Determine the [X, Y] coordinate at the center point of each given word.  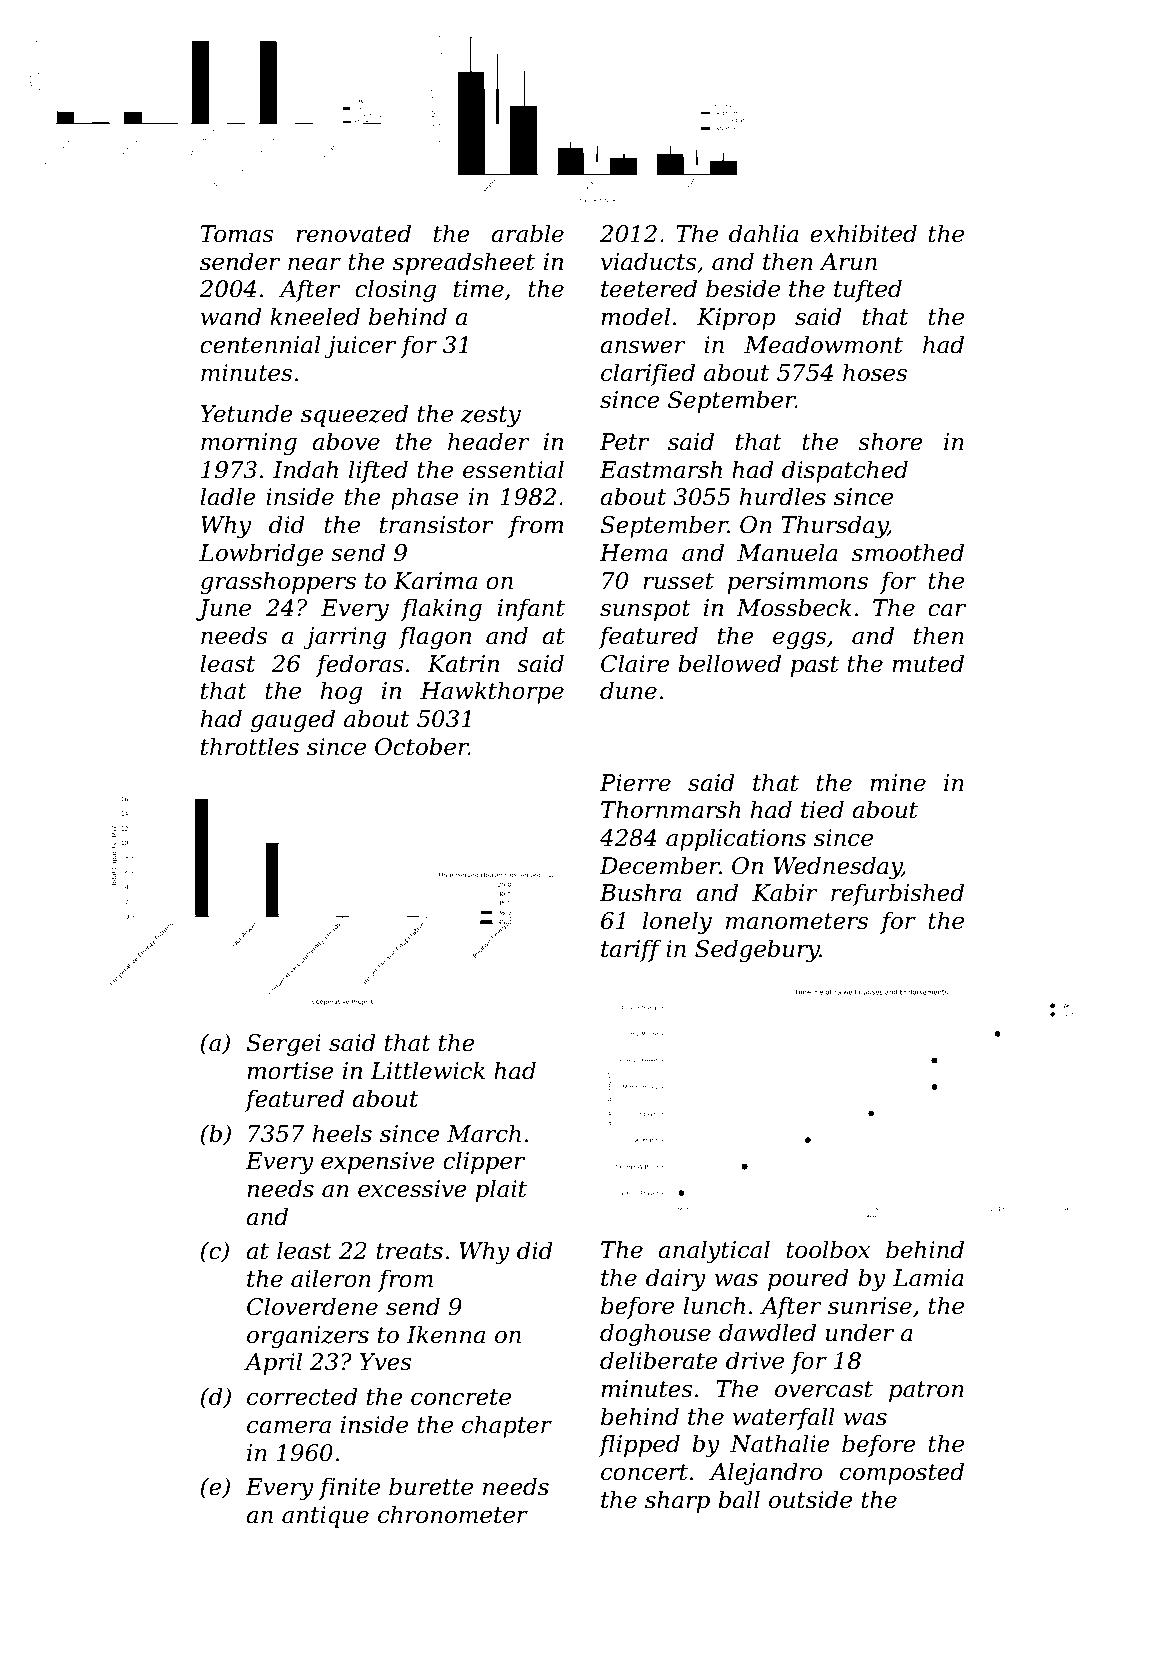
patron [926, 1391]
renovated [353, 233]
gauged [293, 720]
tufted [868, 290]
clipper [484, 1162]
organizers [308, 1337]
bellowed [729, 663]
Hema [633, 553]
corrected [302, 1396]
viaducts [648, 261]
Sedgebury [757, 950]
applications [736, 839]
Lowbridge [261, 554]
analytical [714, 1251]
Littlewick [427, 1070]
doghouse [655, 1334]
